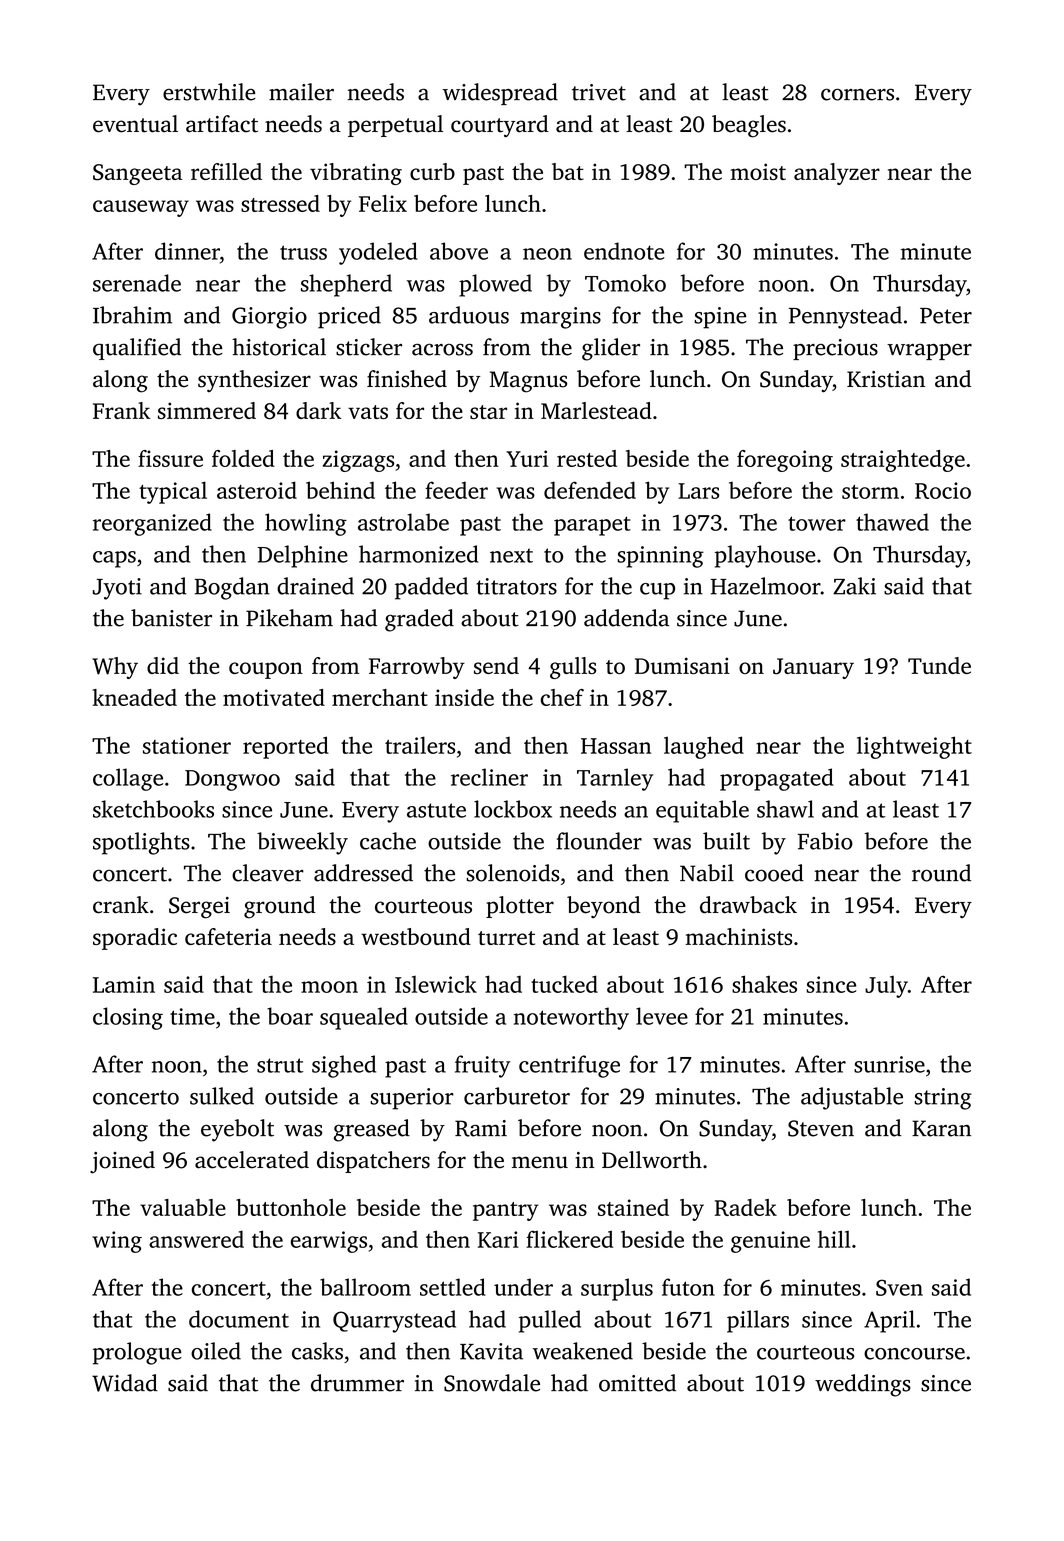 The image size is (1064, 1541). What do you see at coordinates (825, 841) in the document?
I see `Fabio` at bounding box center [825, 841].
